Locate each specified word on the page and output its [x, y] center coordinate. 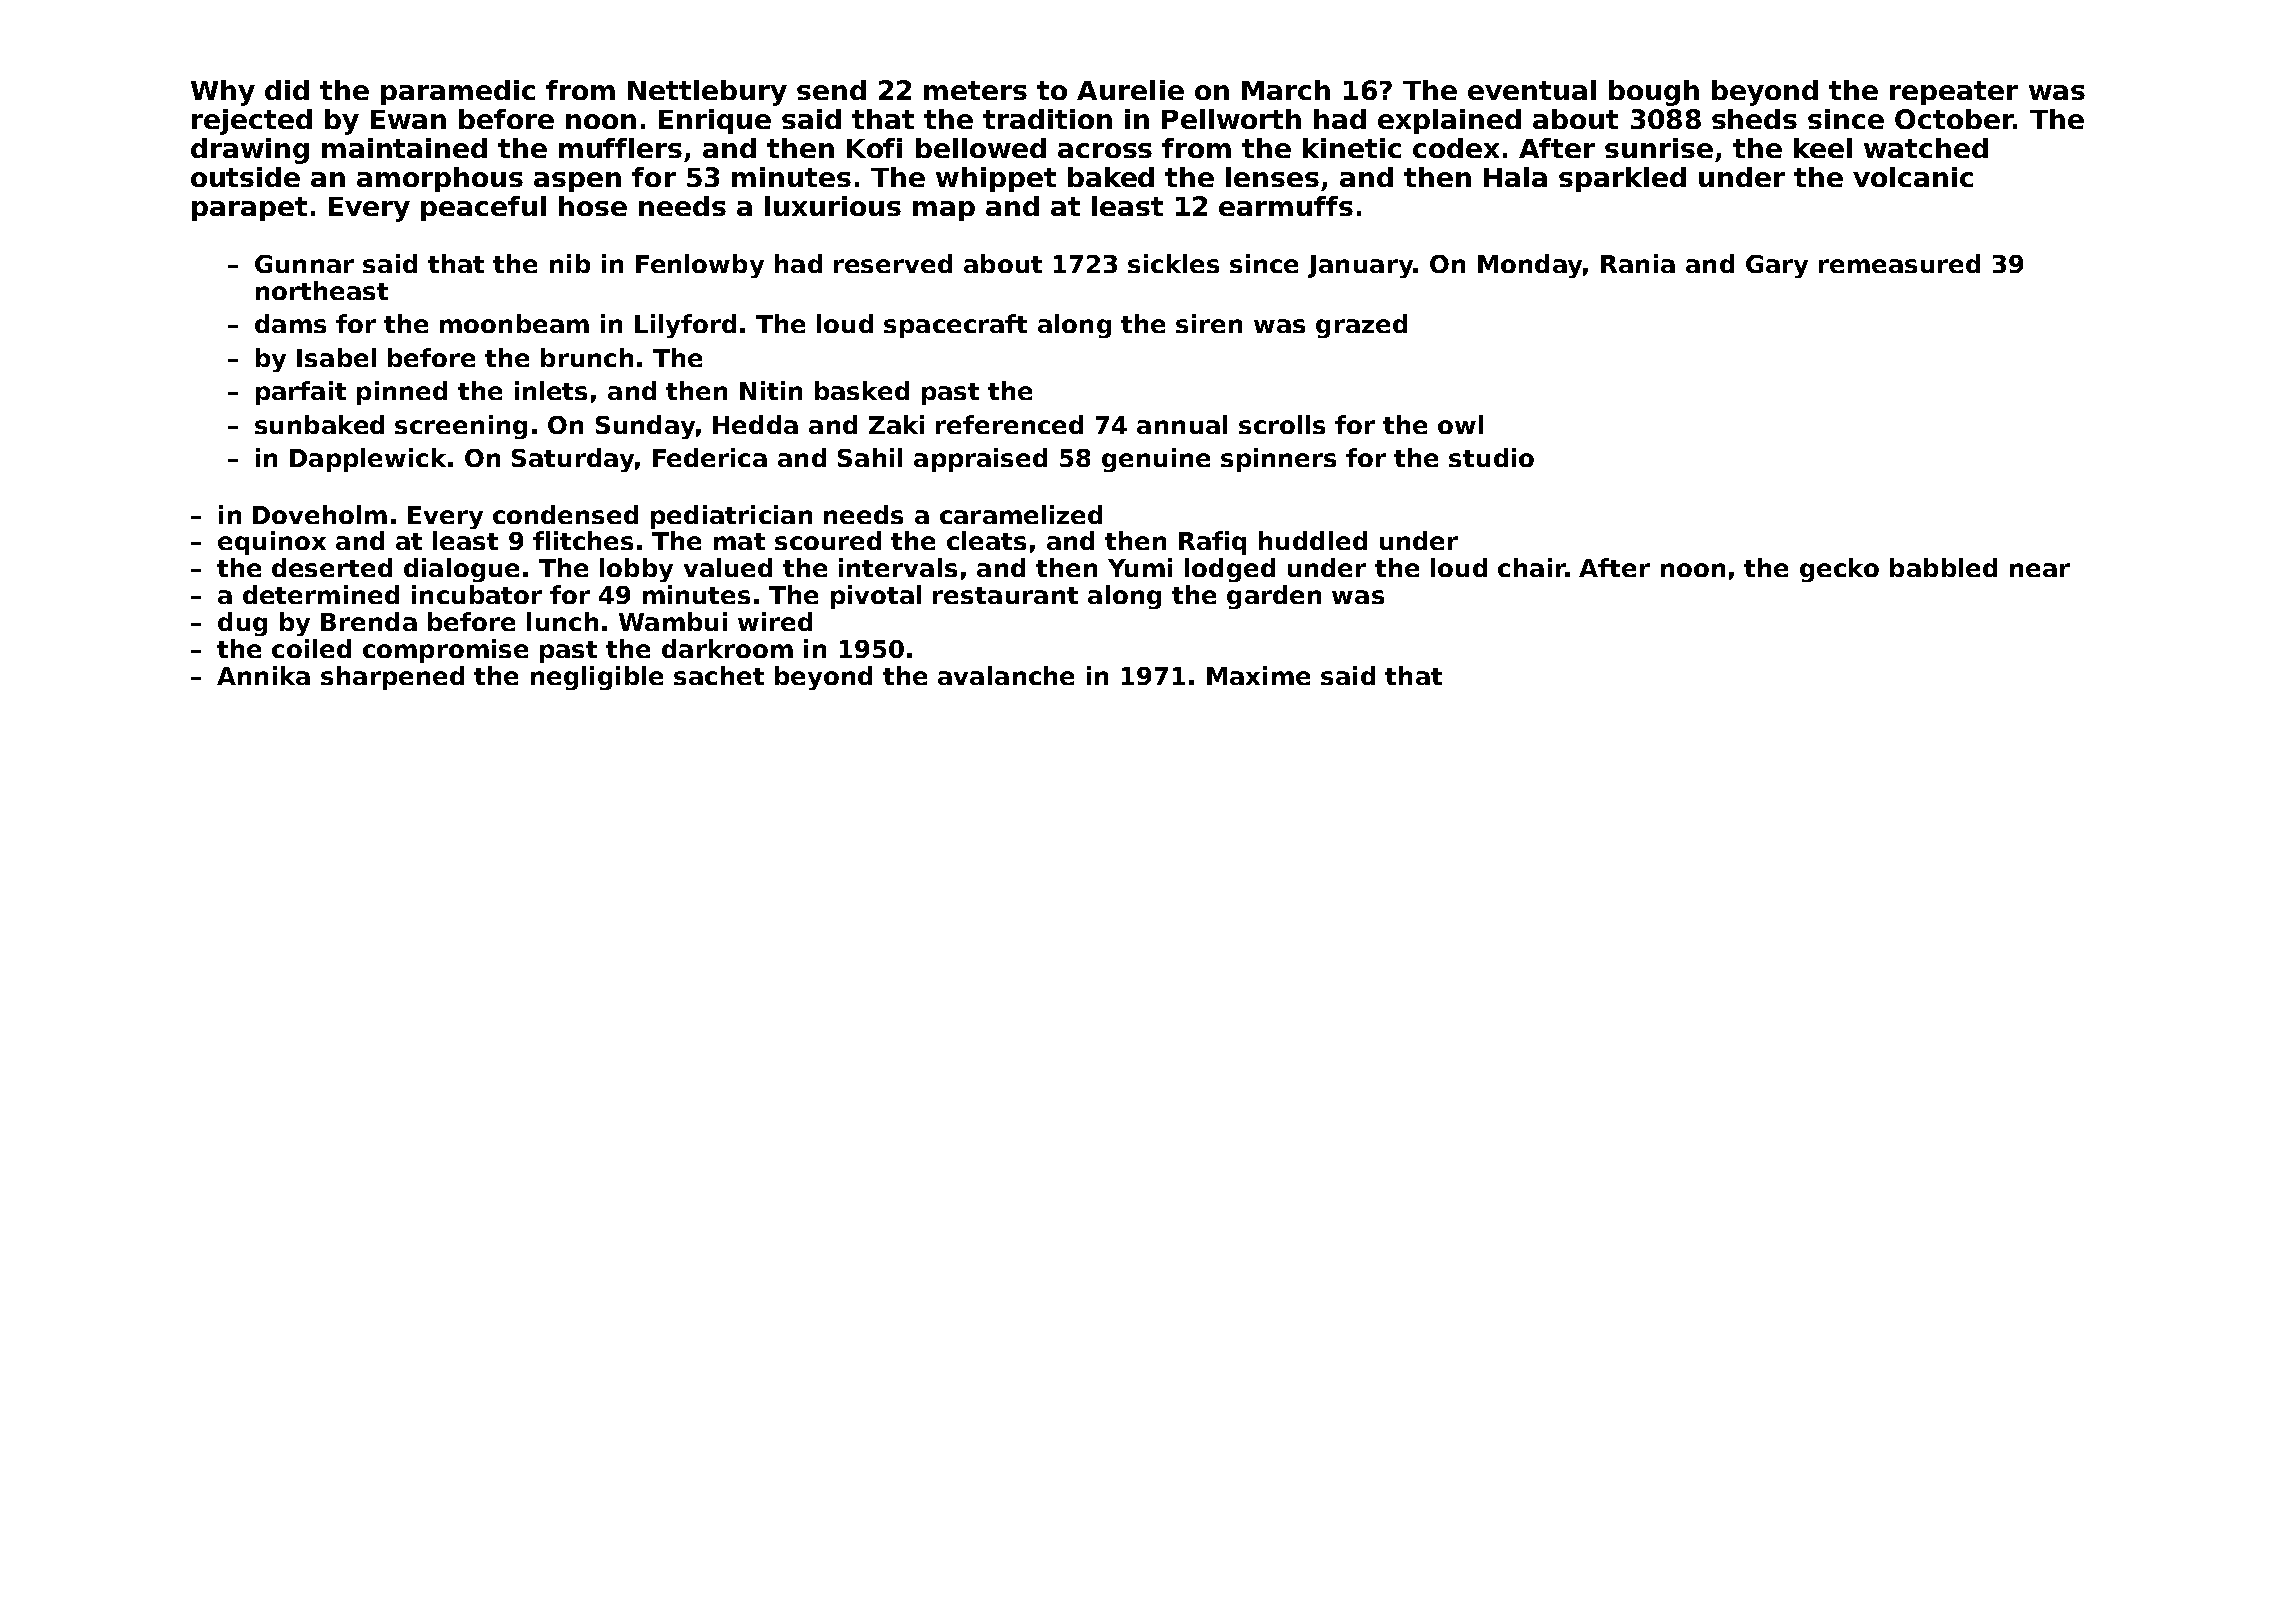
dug [242, 624]
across [1105, 150]
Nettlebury [707, 93]
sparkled [1622, 179]
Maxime [1258, 675]
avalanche [1006, 675]
